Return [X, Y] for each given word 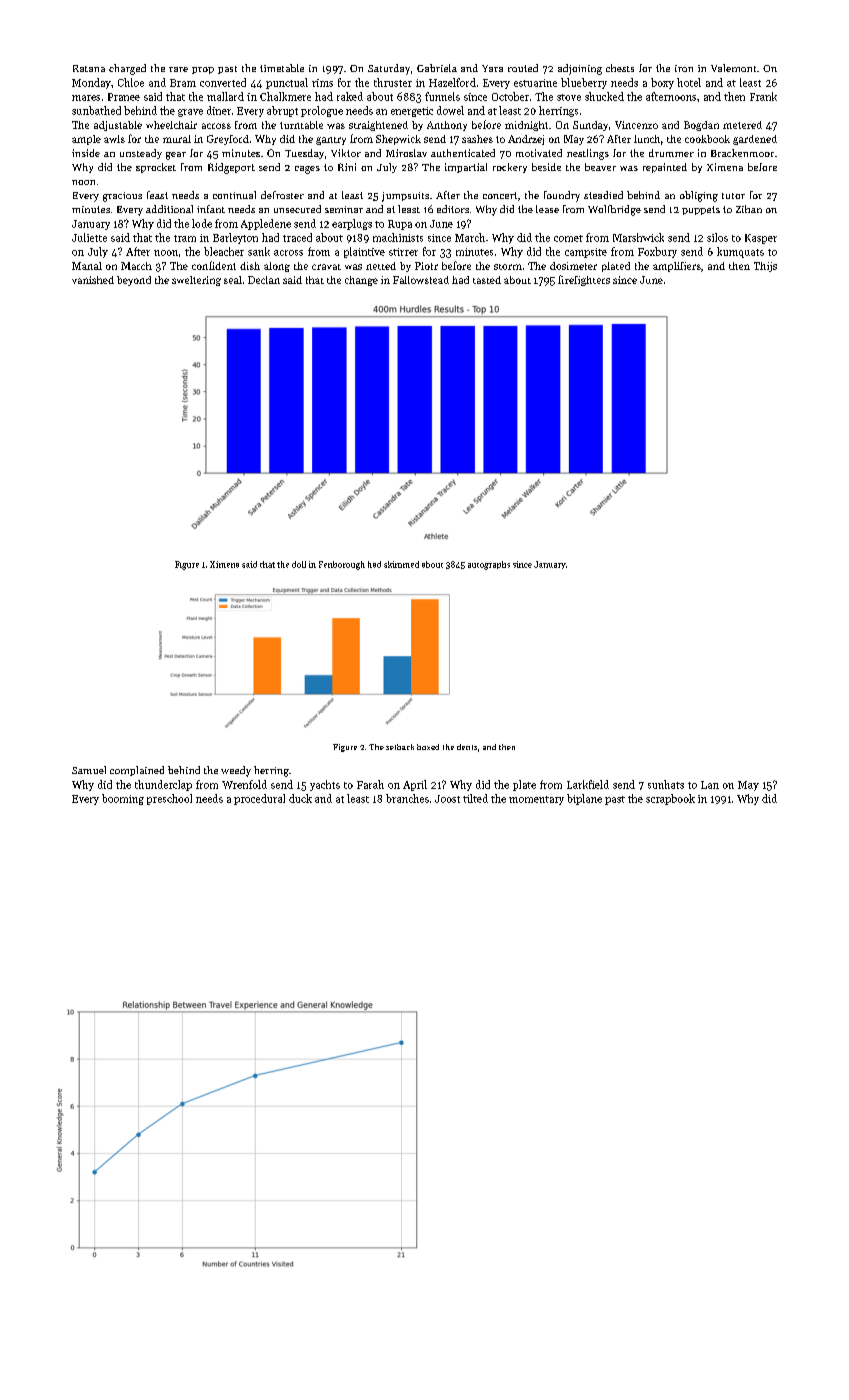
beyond [134, 281]
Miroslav [406, 153]
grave [190, 113]
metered [742, 125]
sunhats [666, 784]
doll [299, 564]
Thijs [765, 267]
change [361, 281]
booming [123, 799]
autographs [489, 565]
